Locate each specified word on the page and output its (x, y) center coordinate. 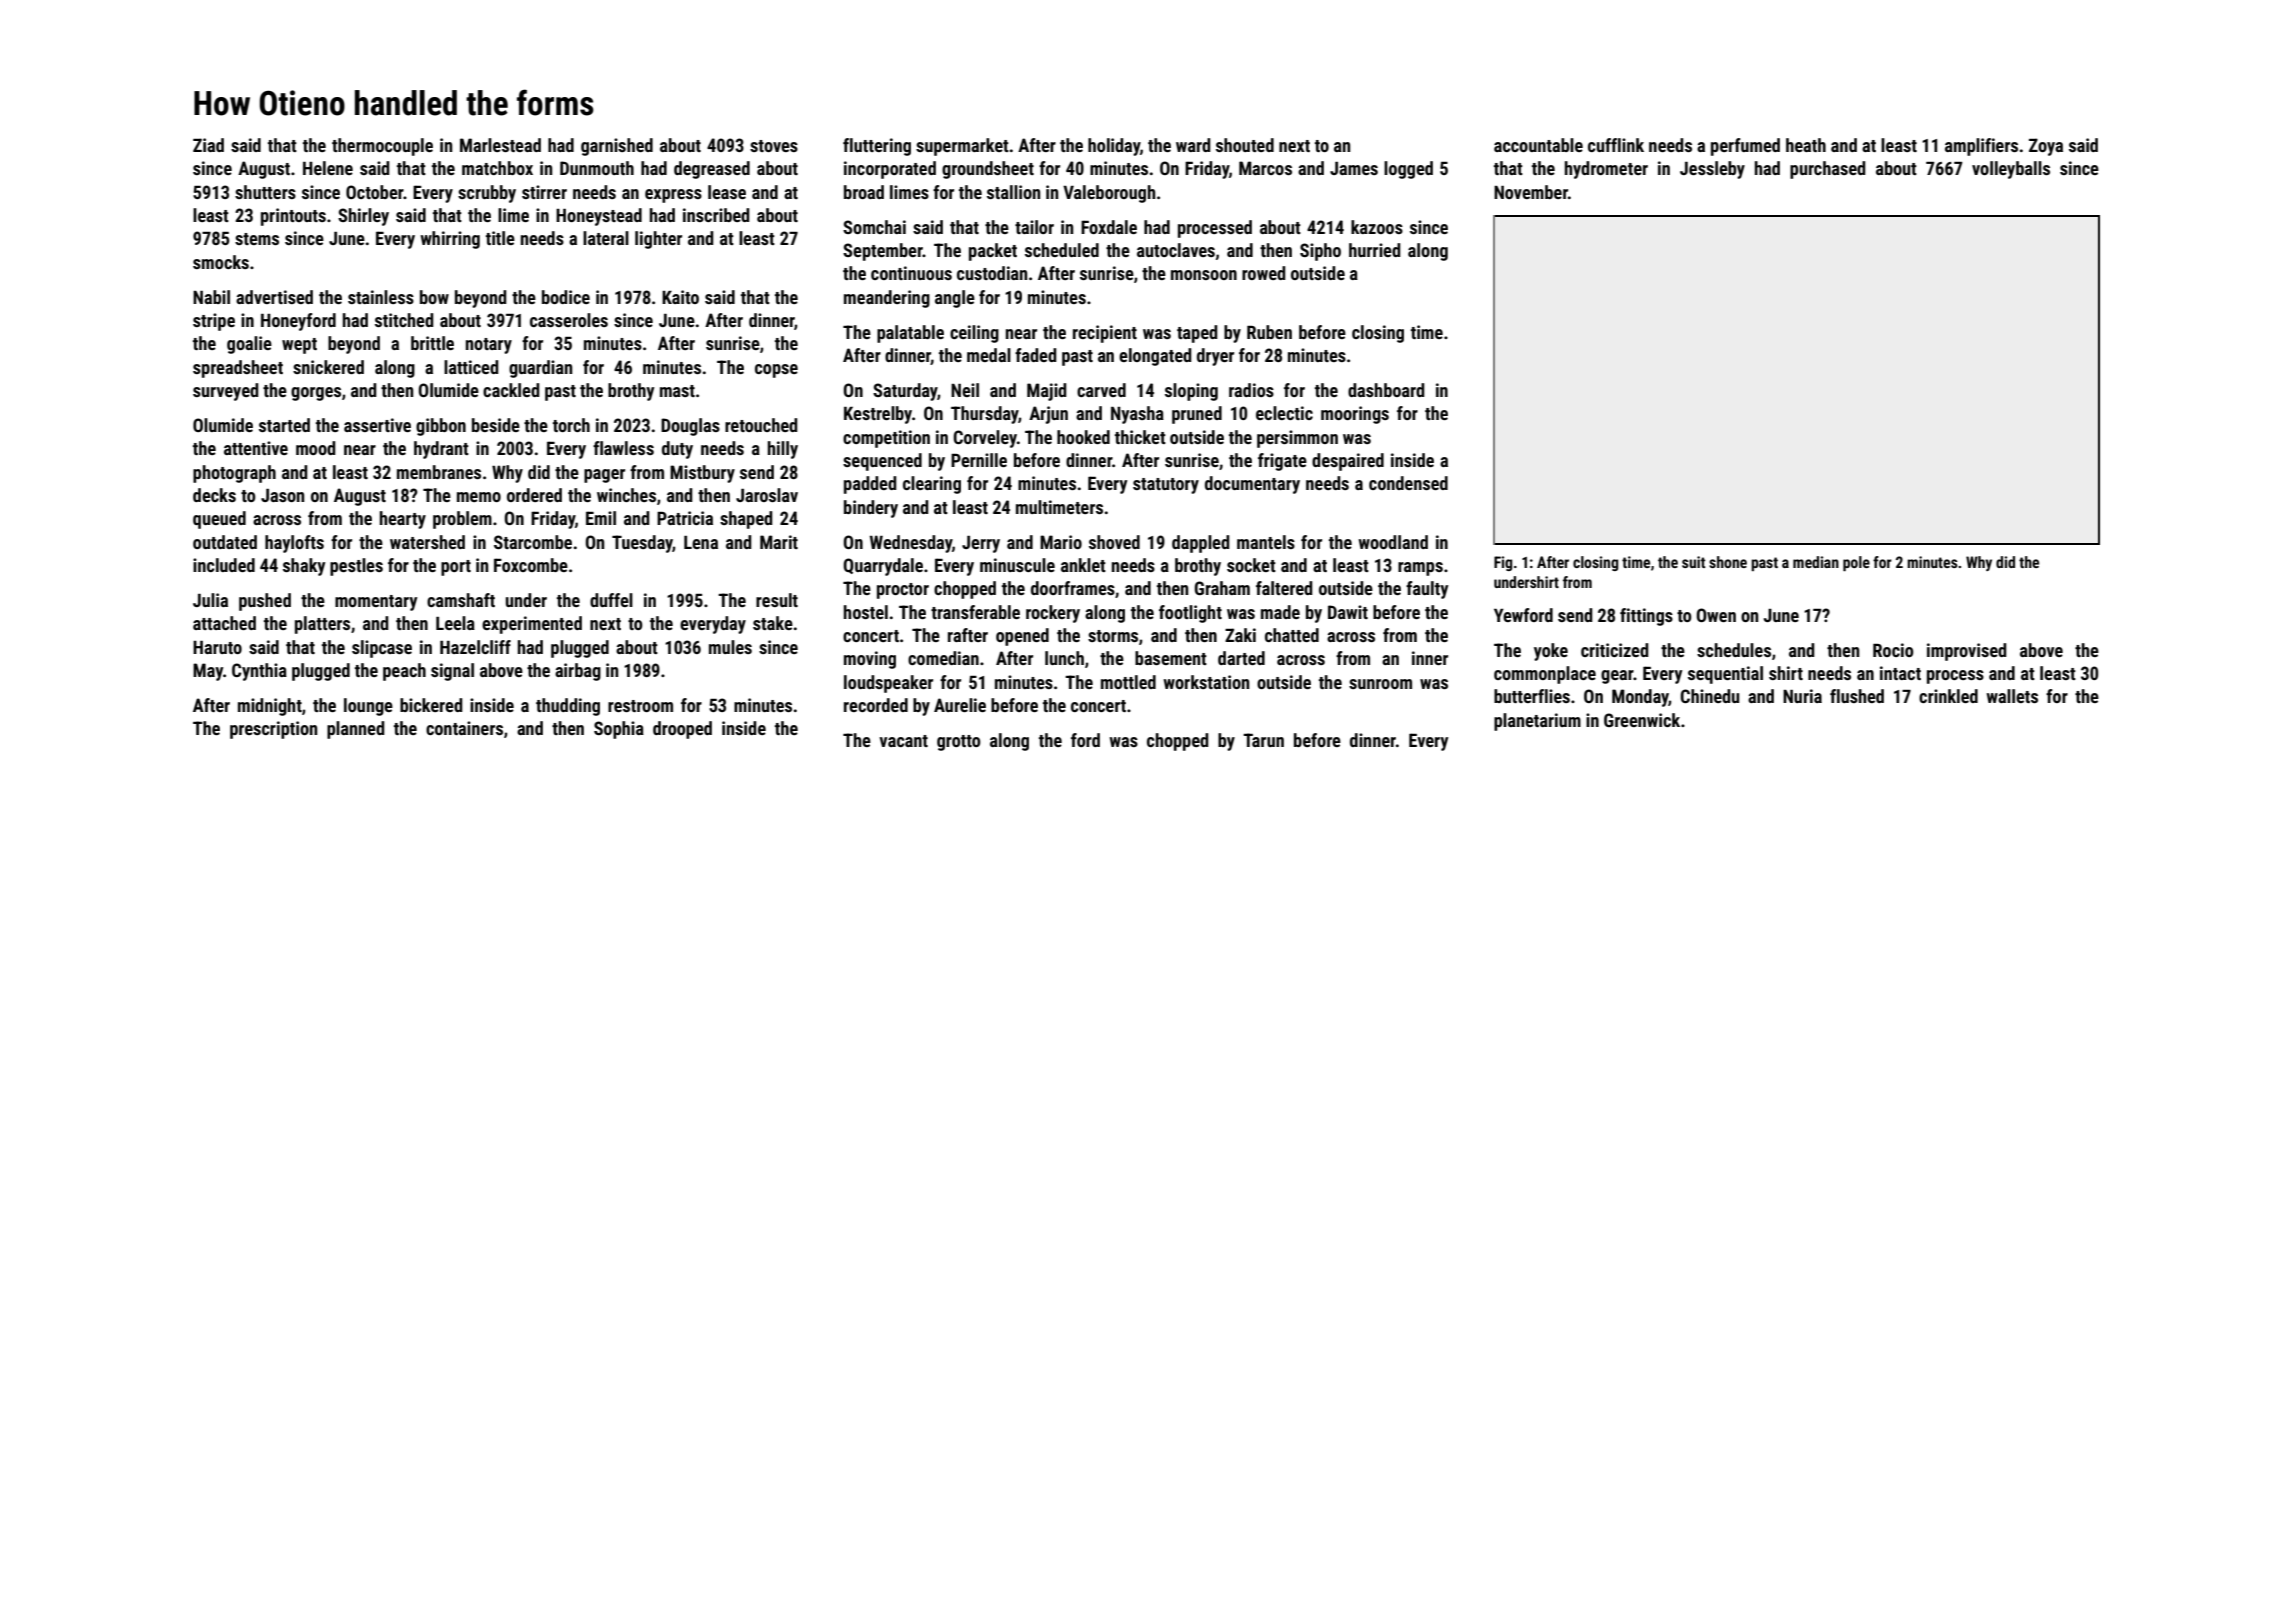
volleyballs (2011, 170)
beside (496, 425)
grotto (959, 743)
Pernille (979, 460)
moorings (1355, 415)
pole (1856, 563)
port (456, 568)
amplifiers (1981, 147)
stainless (381, 297)
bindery (871, 509)
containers (464, 728)
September (883, 252)
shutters (265, 192)
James (1354, 168)
